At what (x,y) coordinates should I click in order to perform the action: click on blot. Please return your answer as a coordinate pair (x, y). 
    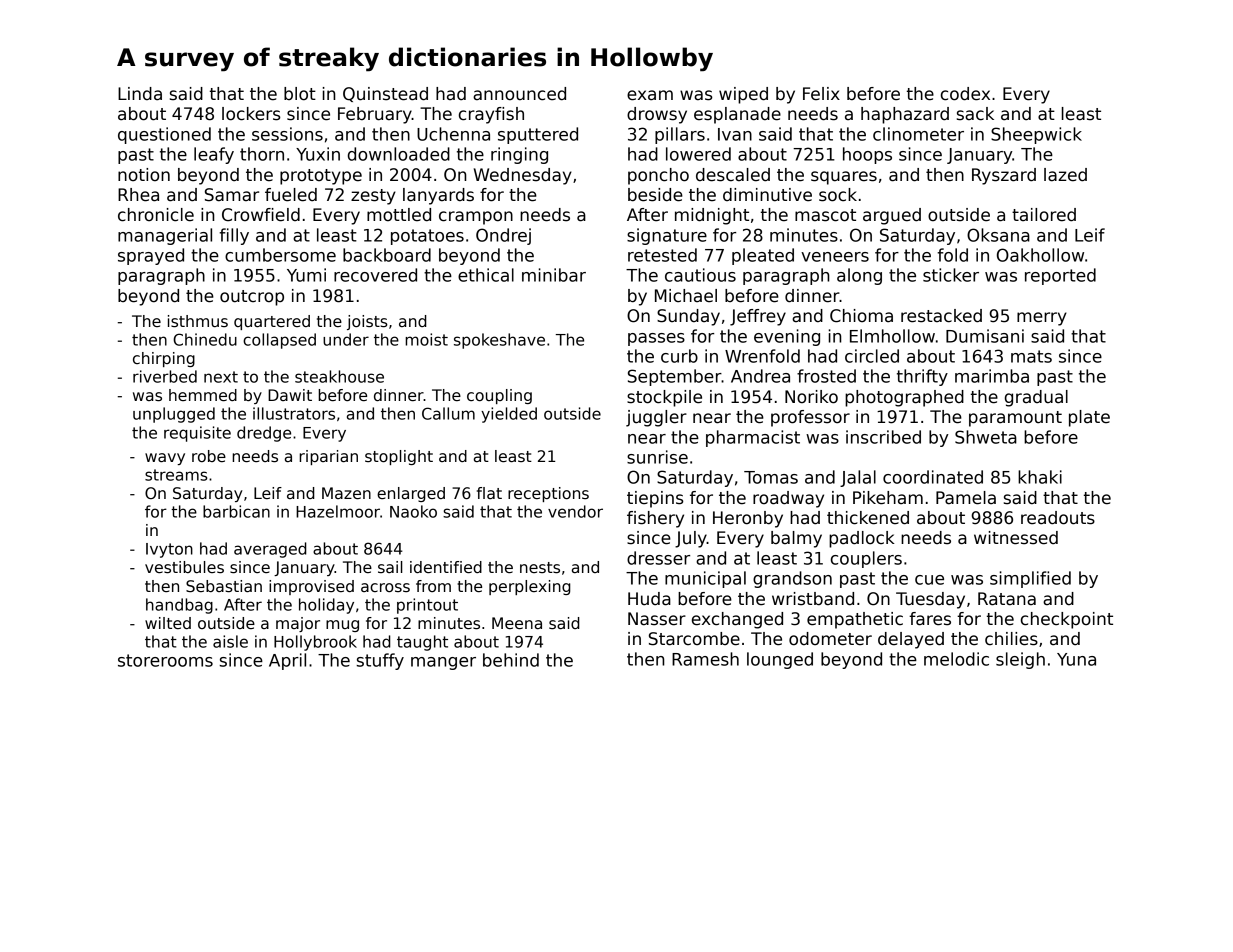
    Looking at the image, I should click on (300, 94).
